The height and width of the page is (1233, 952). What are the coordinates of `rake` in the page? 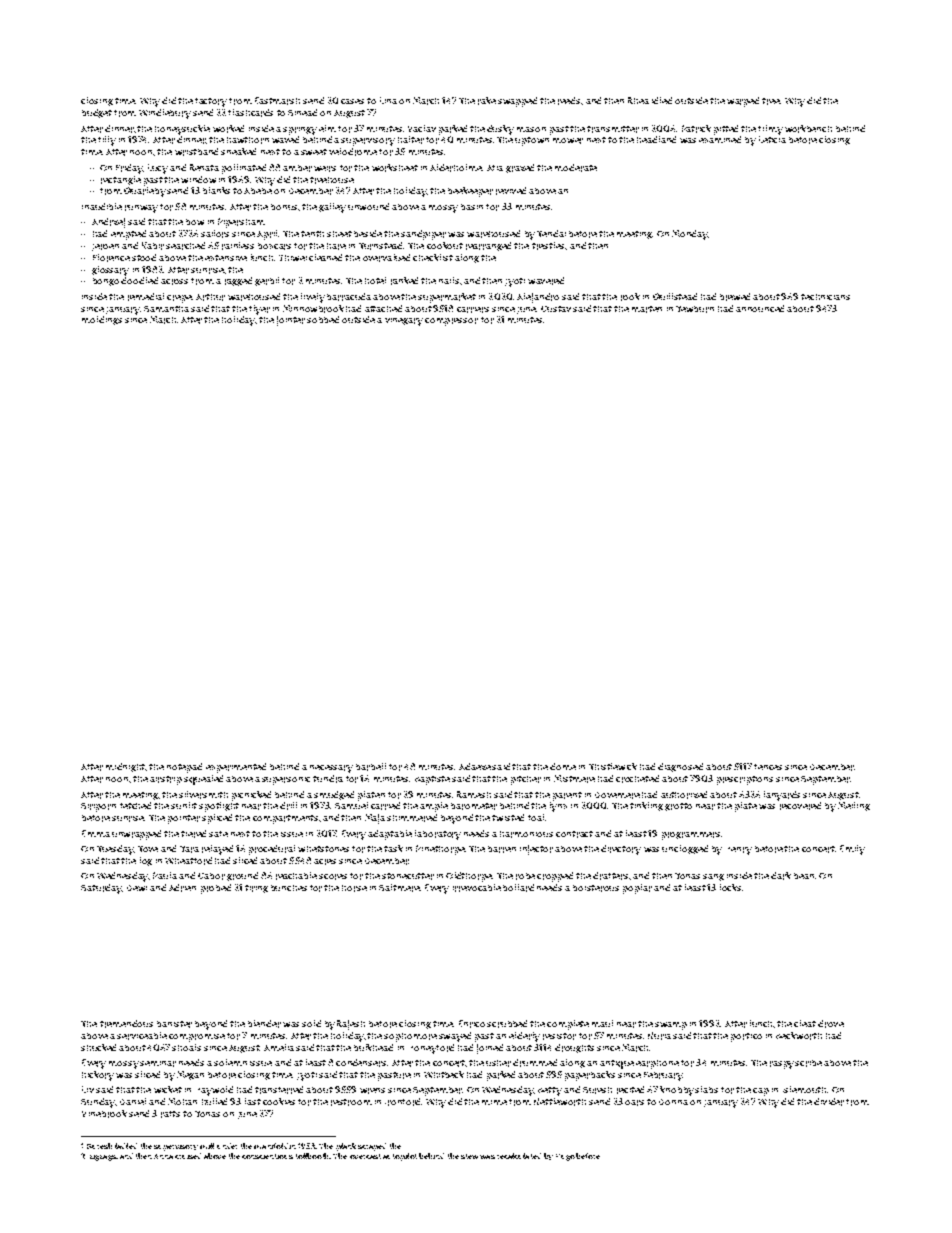 It's located at (487, 101).
